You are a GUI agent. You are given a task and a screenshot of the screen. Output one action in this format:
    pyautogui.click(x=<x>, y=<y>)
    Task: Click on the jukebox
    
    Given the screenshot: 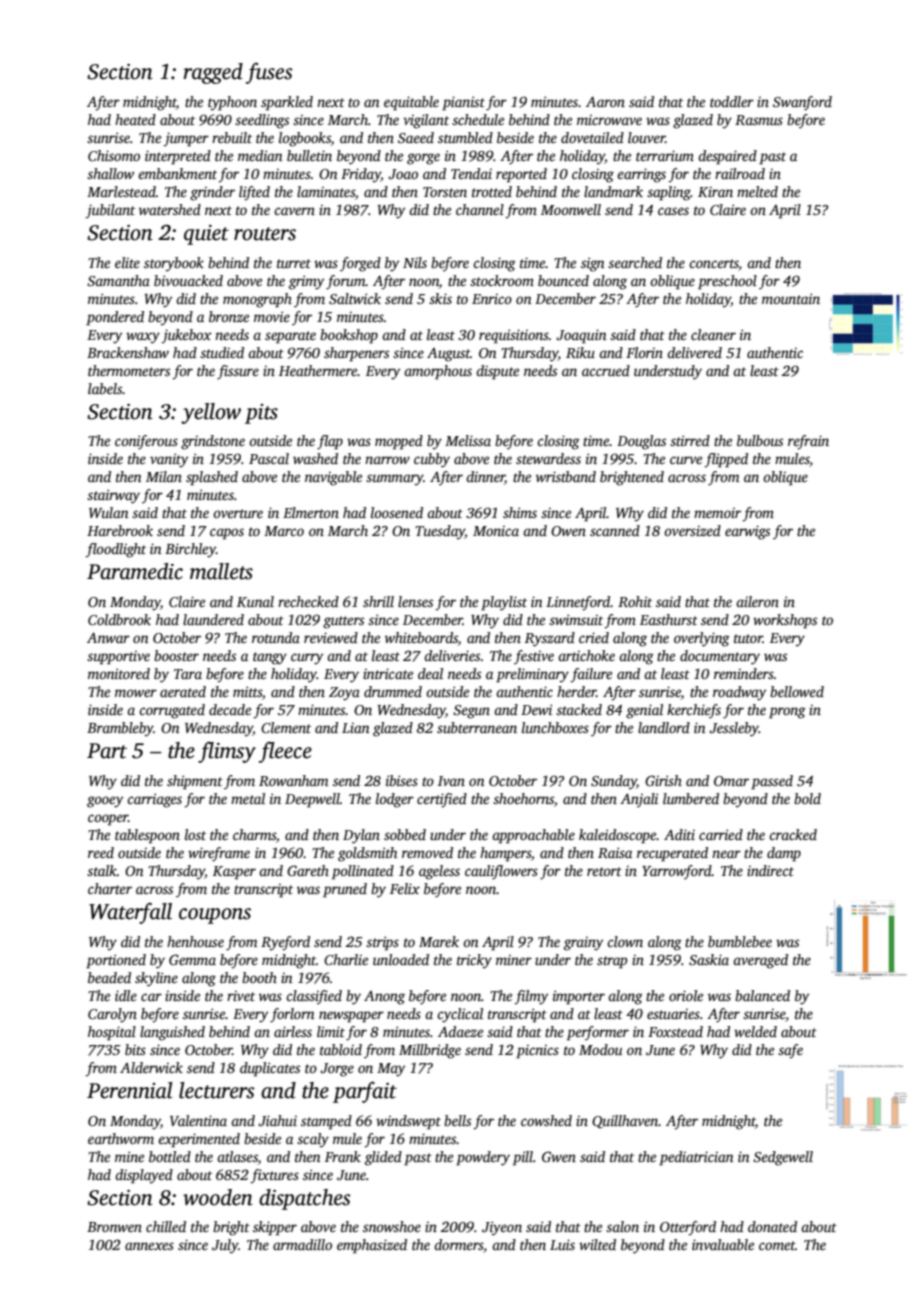 What is the action you would take?
    pyautogui.click(x=186, y=336)
